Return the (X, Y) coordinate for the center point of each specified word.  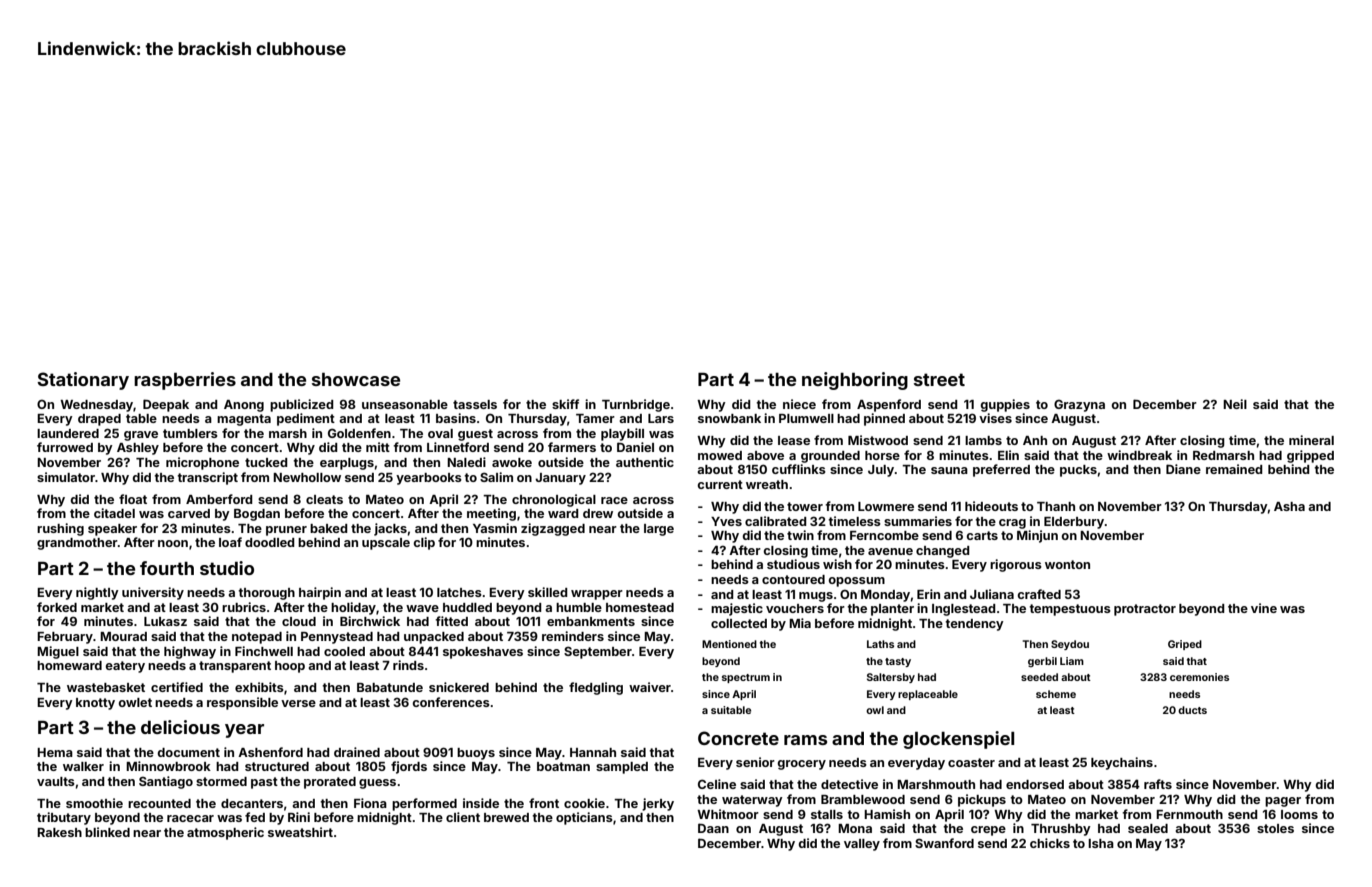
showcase (356, 379)
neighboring (855, 381)
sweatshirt (300, 832)
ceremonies (1199, 677)
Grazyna (1079, 405)
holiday (353, 608)
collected (739, 623)
